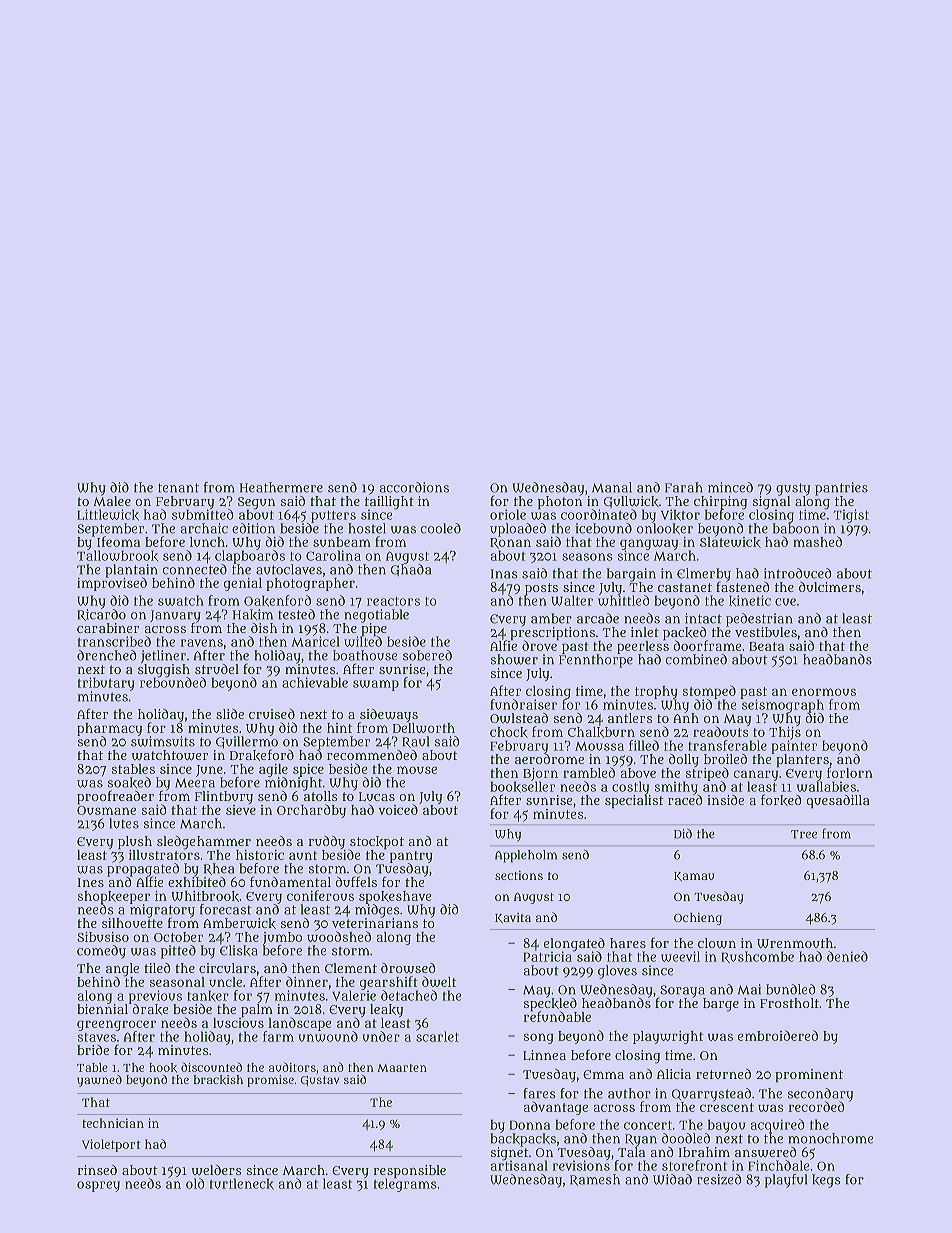 This screenshot has width=952, height=1233. I want to click on tenant, so click(178, 488).
